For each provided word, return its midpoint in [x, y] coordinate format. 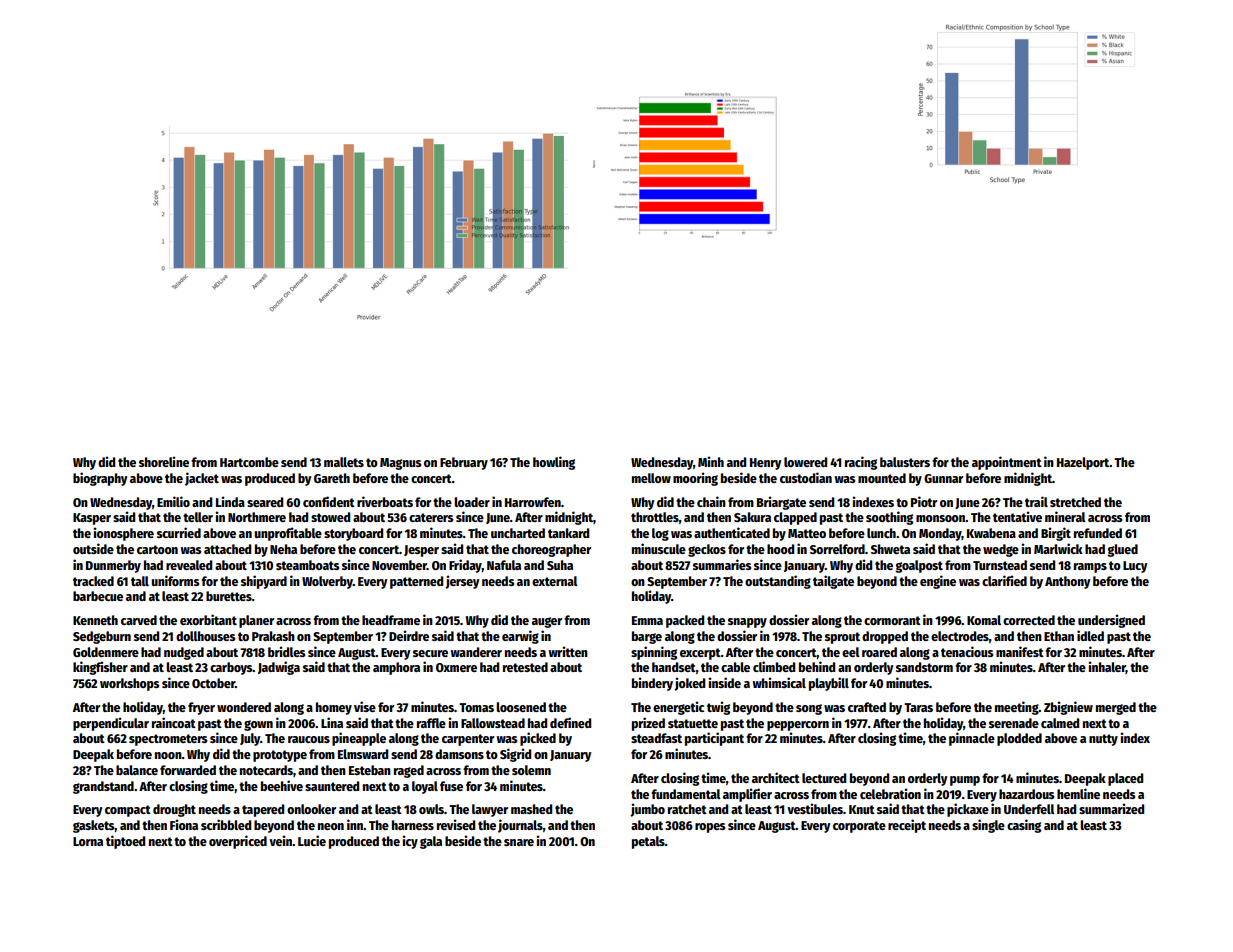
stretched [1075, 502]
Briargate [781, 503]
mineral [1065, 516]
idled [1090, 635]
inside [724, 682]
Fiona [184, 824]
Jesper [421, 551]
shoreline [164, 461]
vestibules [815, 808]
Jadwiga [279, 668]
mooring [695, 479]
